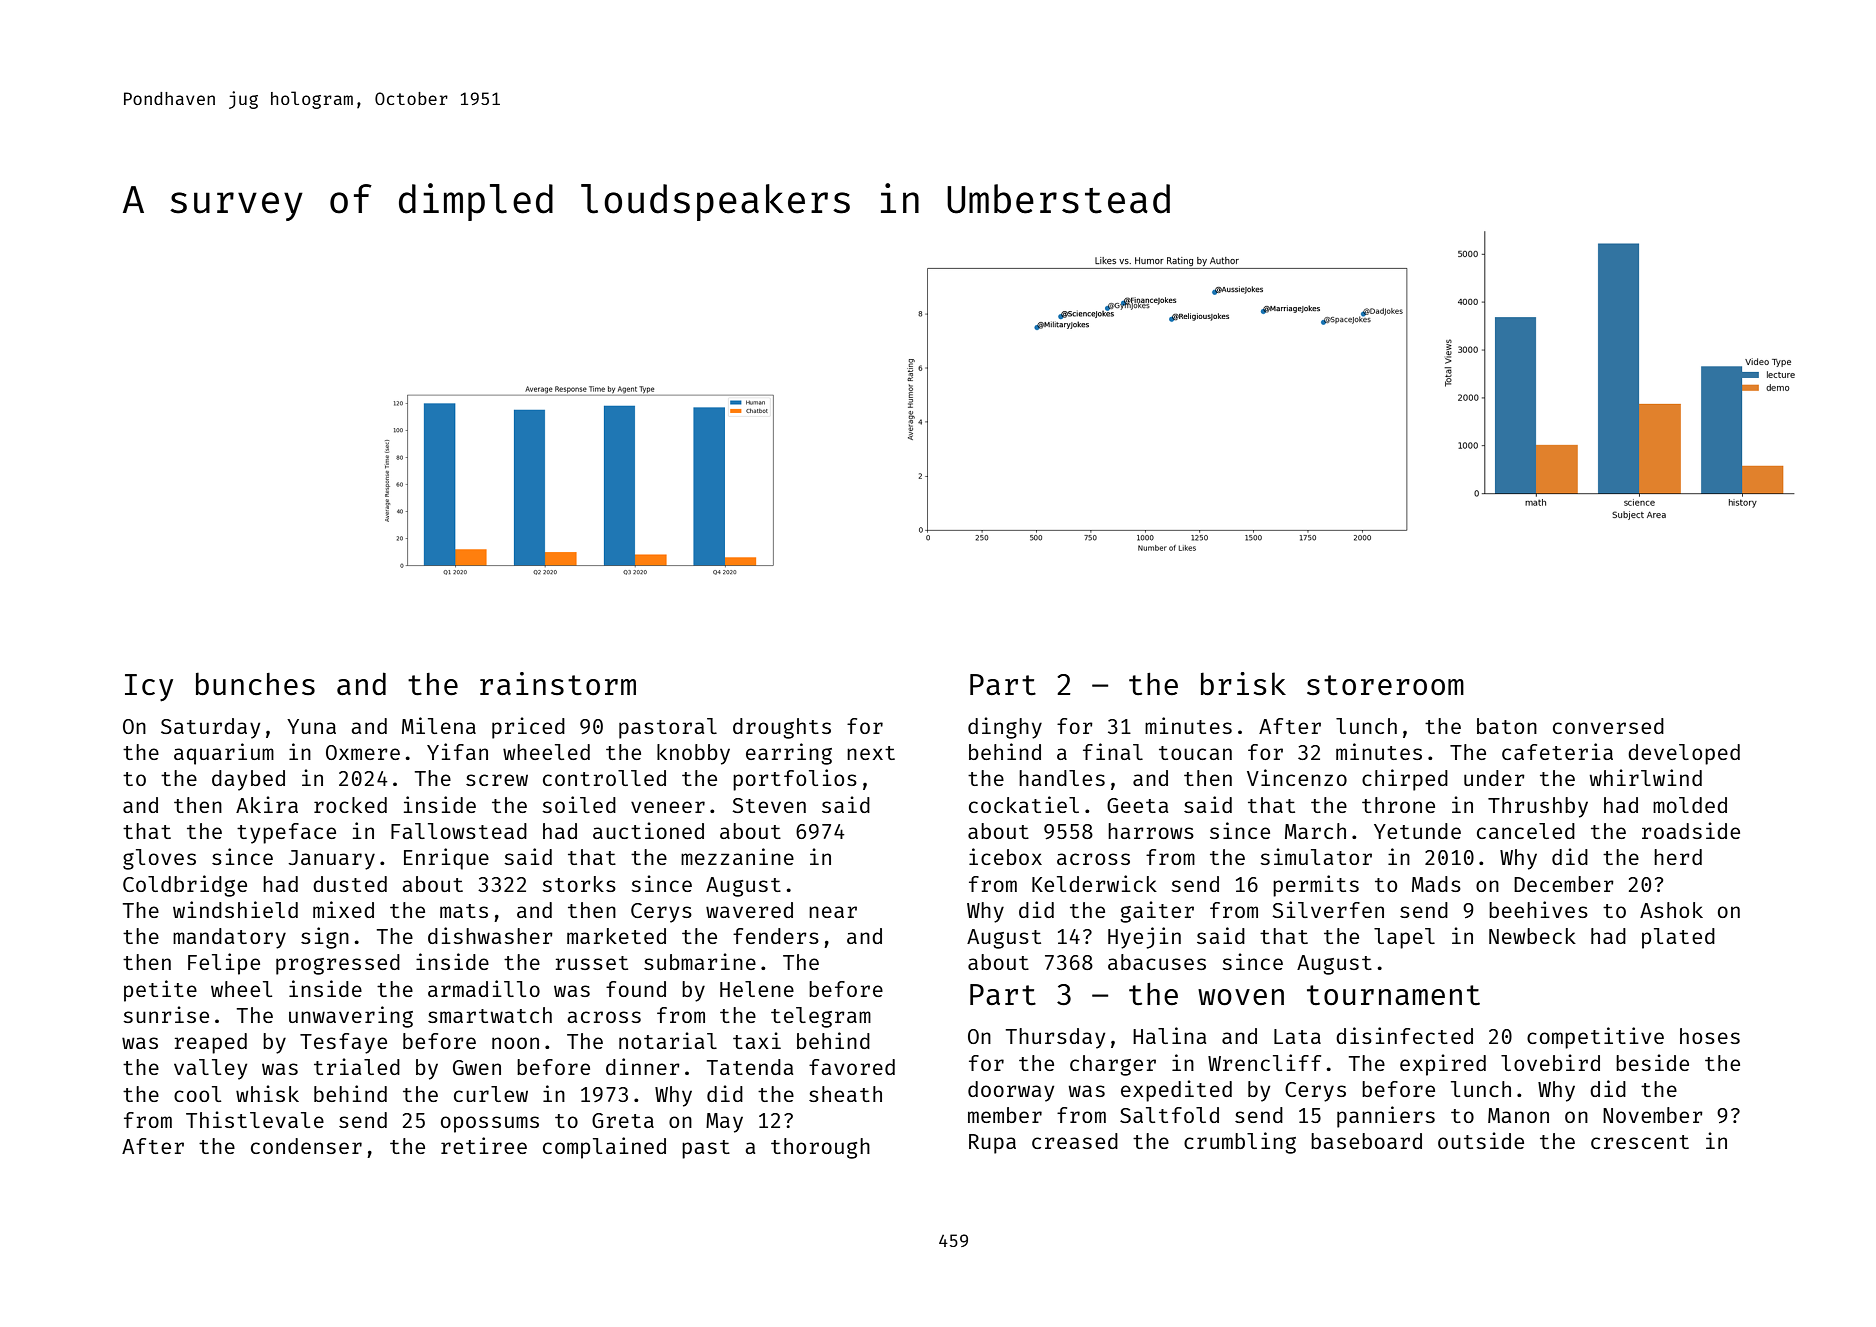 This image has height=1327, width=1876. What do you see at coordinates (1243, 683) in the image?
I see `brisk` at bounding box center [1243, 683].
